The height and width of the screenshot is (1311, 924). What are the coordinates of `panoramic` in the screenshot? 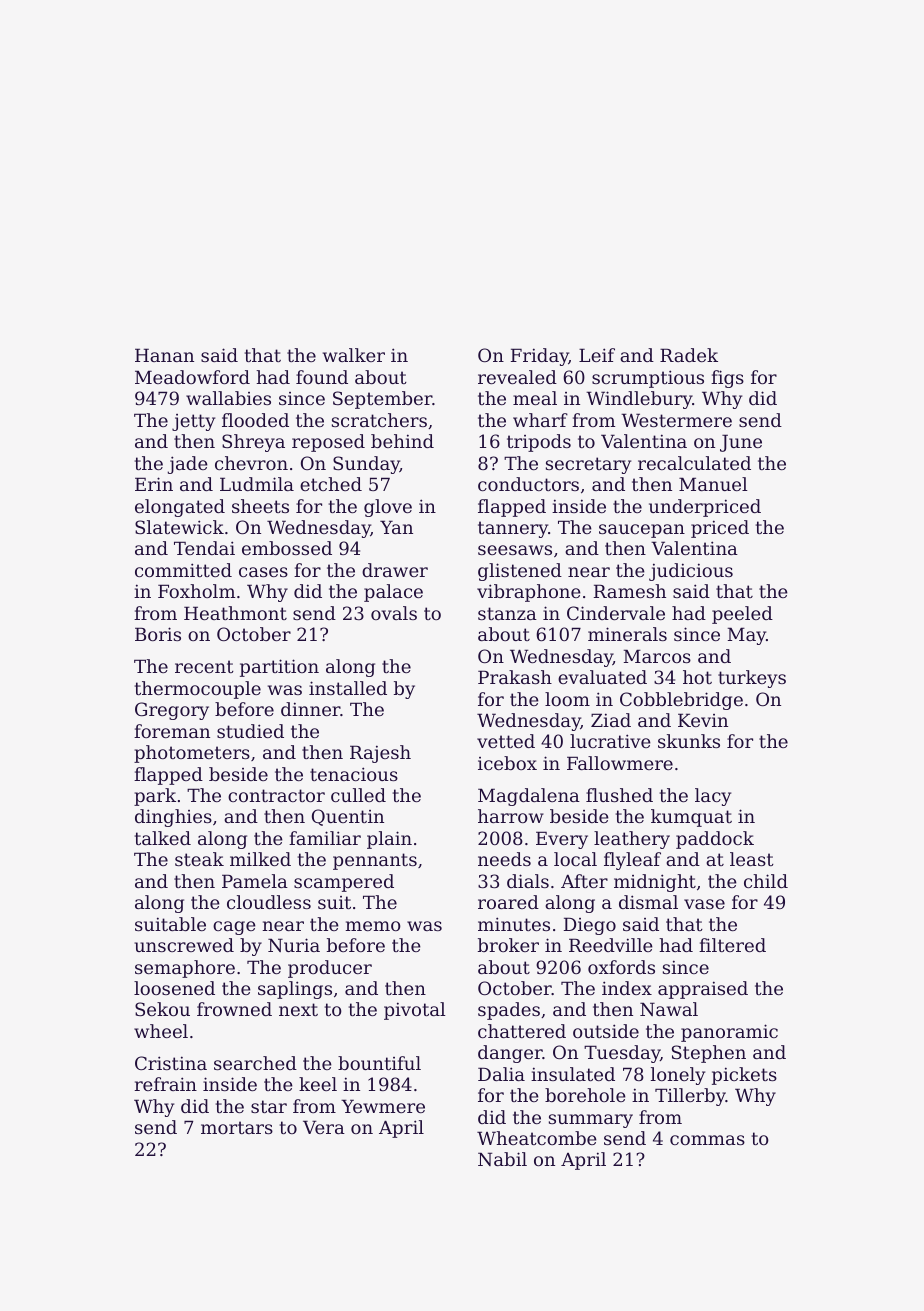 It's located at (729, 1033).
